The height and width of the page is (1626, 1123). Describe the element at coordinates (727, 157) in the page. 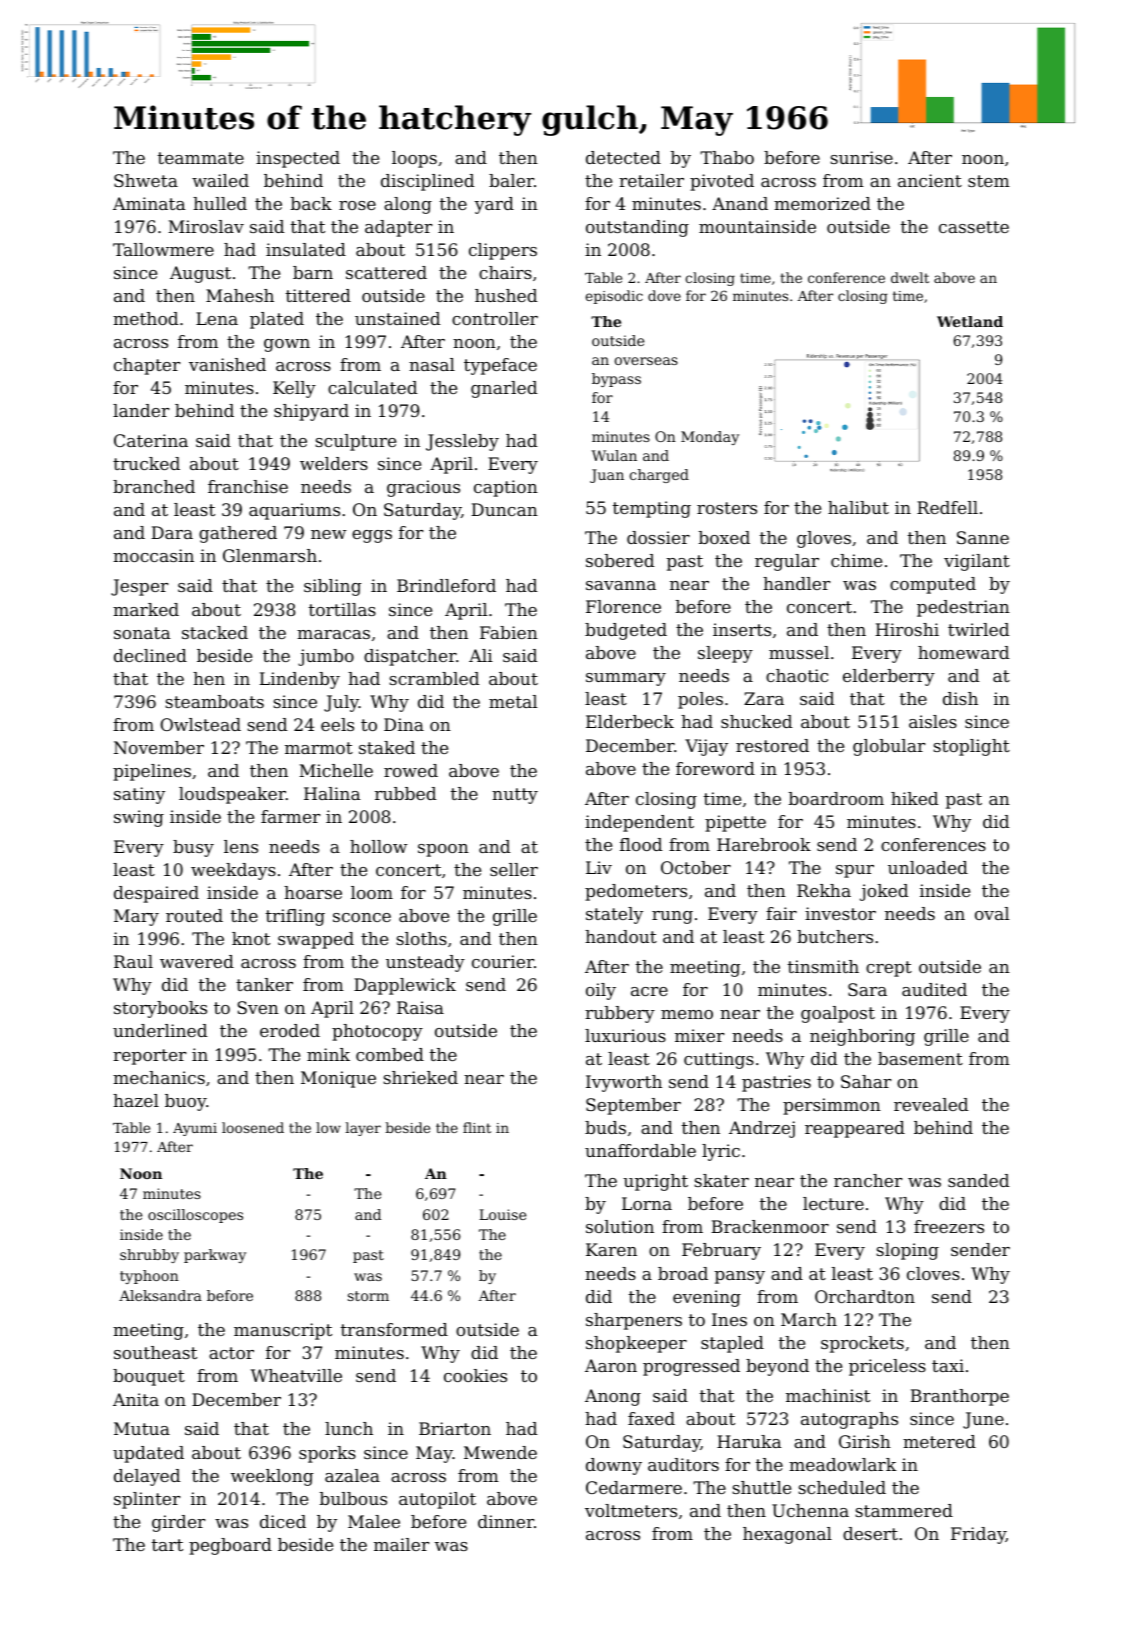

I see `Thabo` at that location.
